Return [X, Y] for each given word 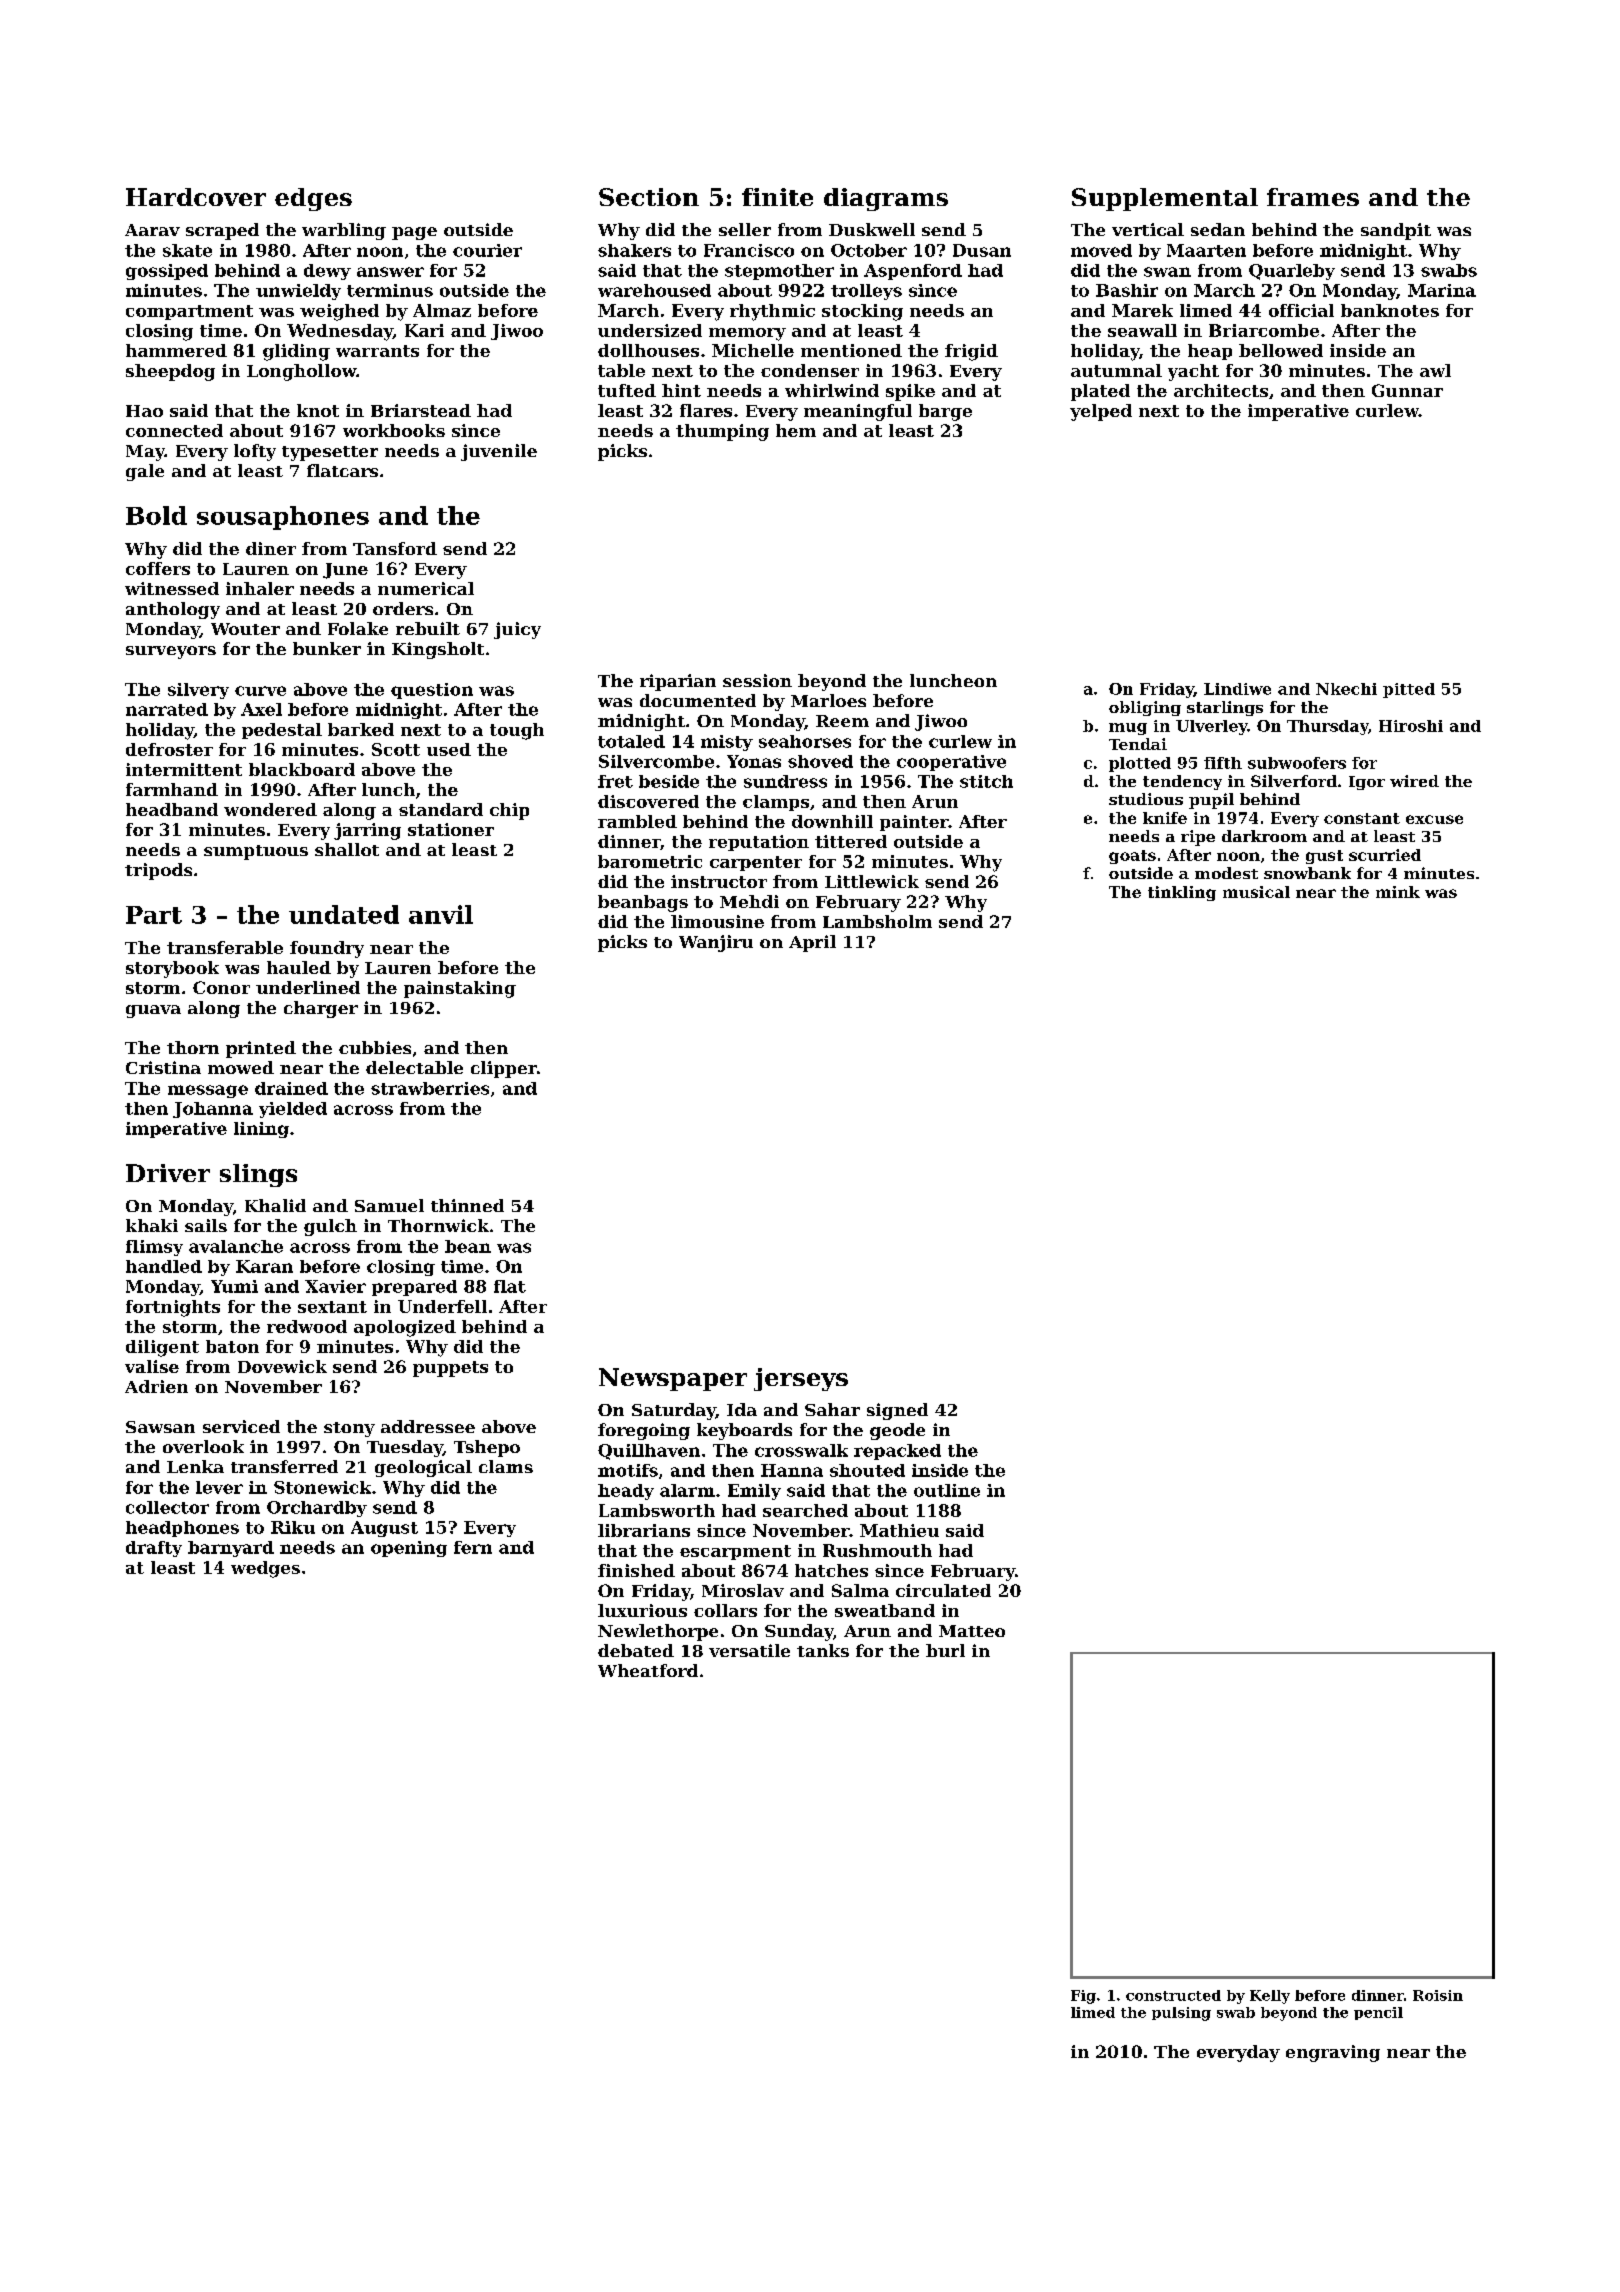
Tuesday [405, 1448]
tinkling [1182, 893]
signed [897, 1411]
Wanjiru [716, 943]
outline [947, 1490]
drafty [154, 1549]
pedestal [282, 731]
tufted [627, 390]
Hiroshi [1411, 726]
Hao [144, 411]
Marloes [828, 700]
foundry [327, 949]
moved [1101, 250]
